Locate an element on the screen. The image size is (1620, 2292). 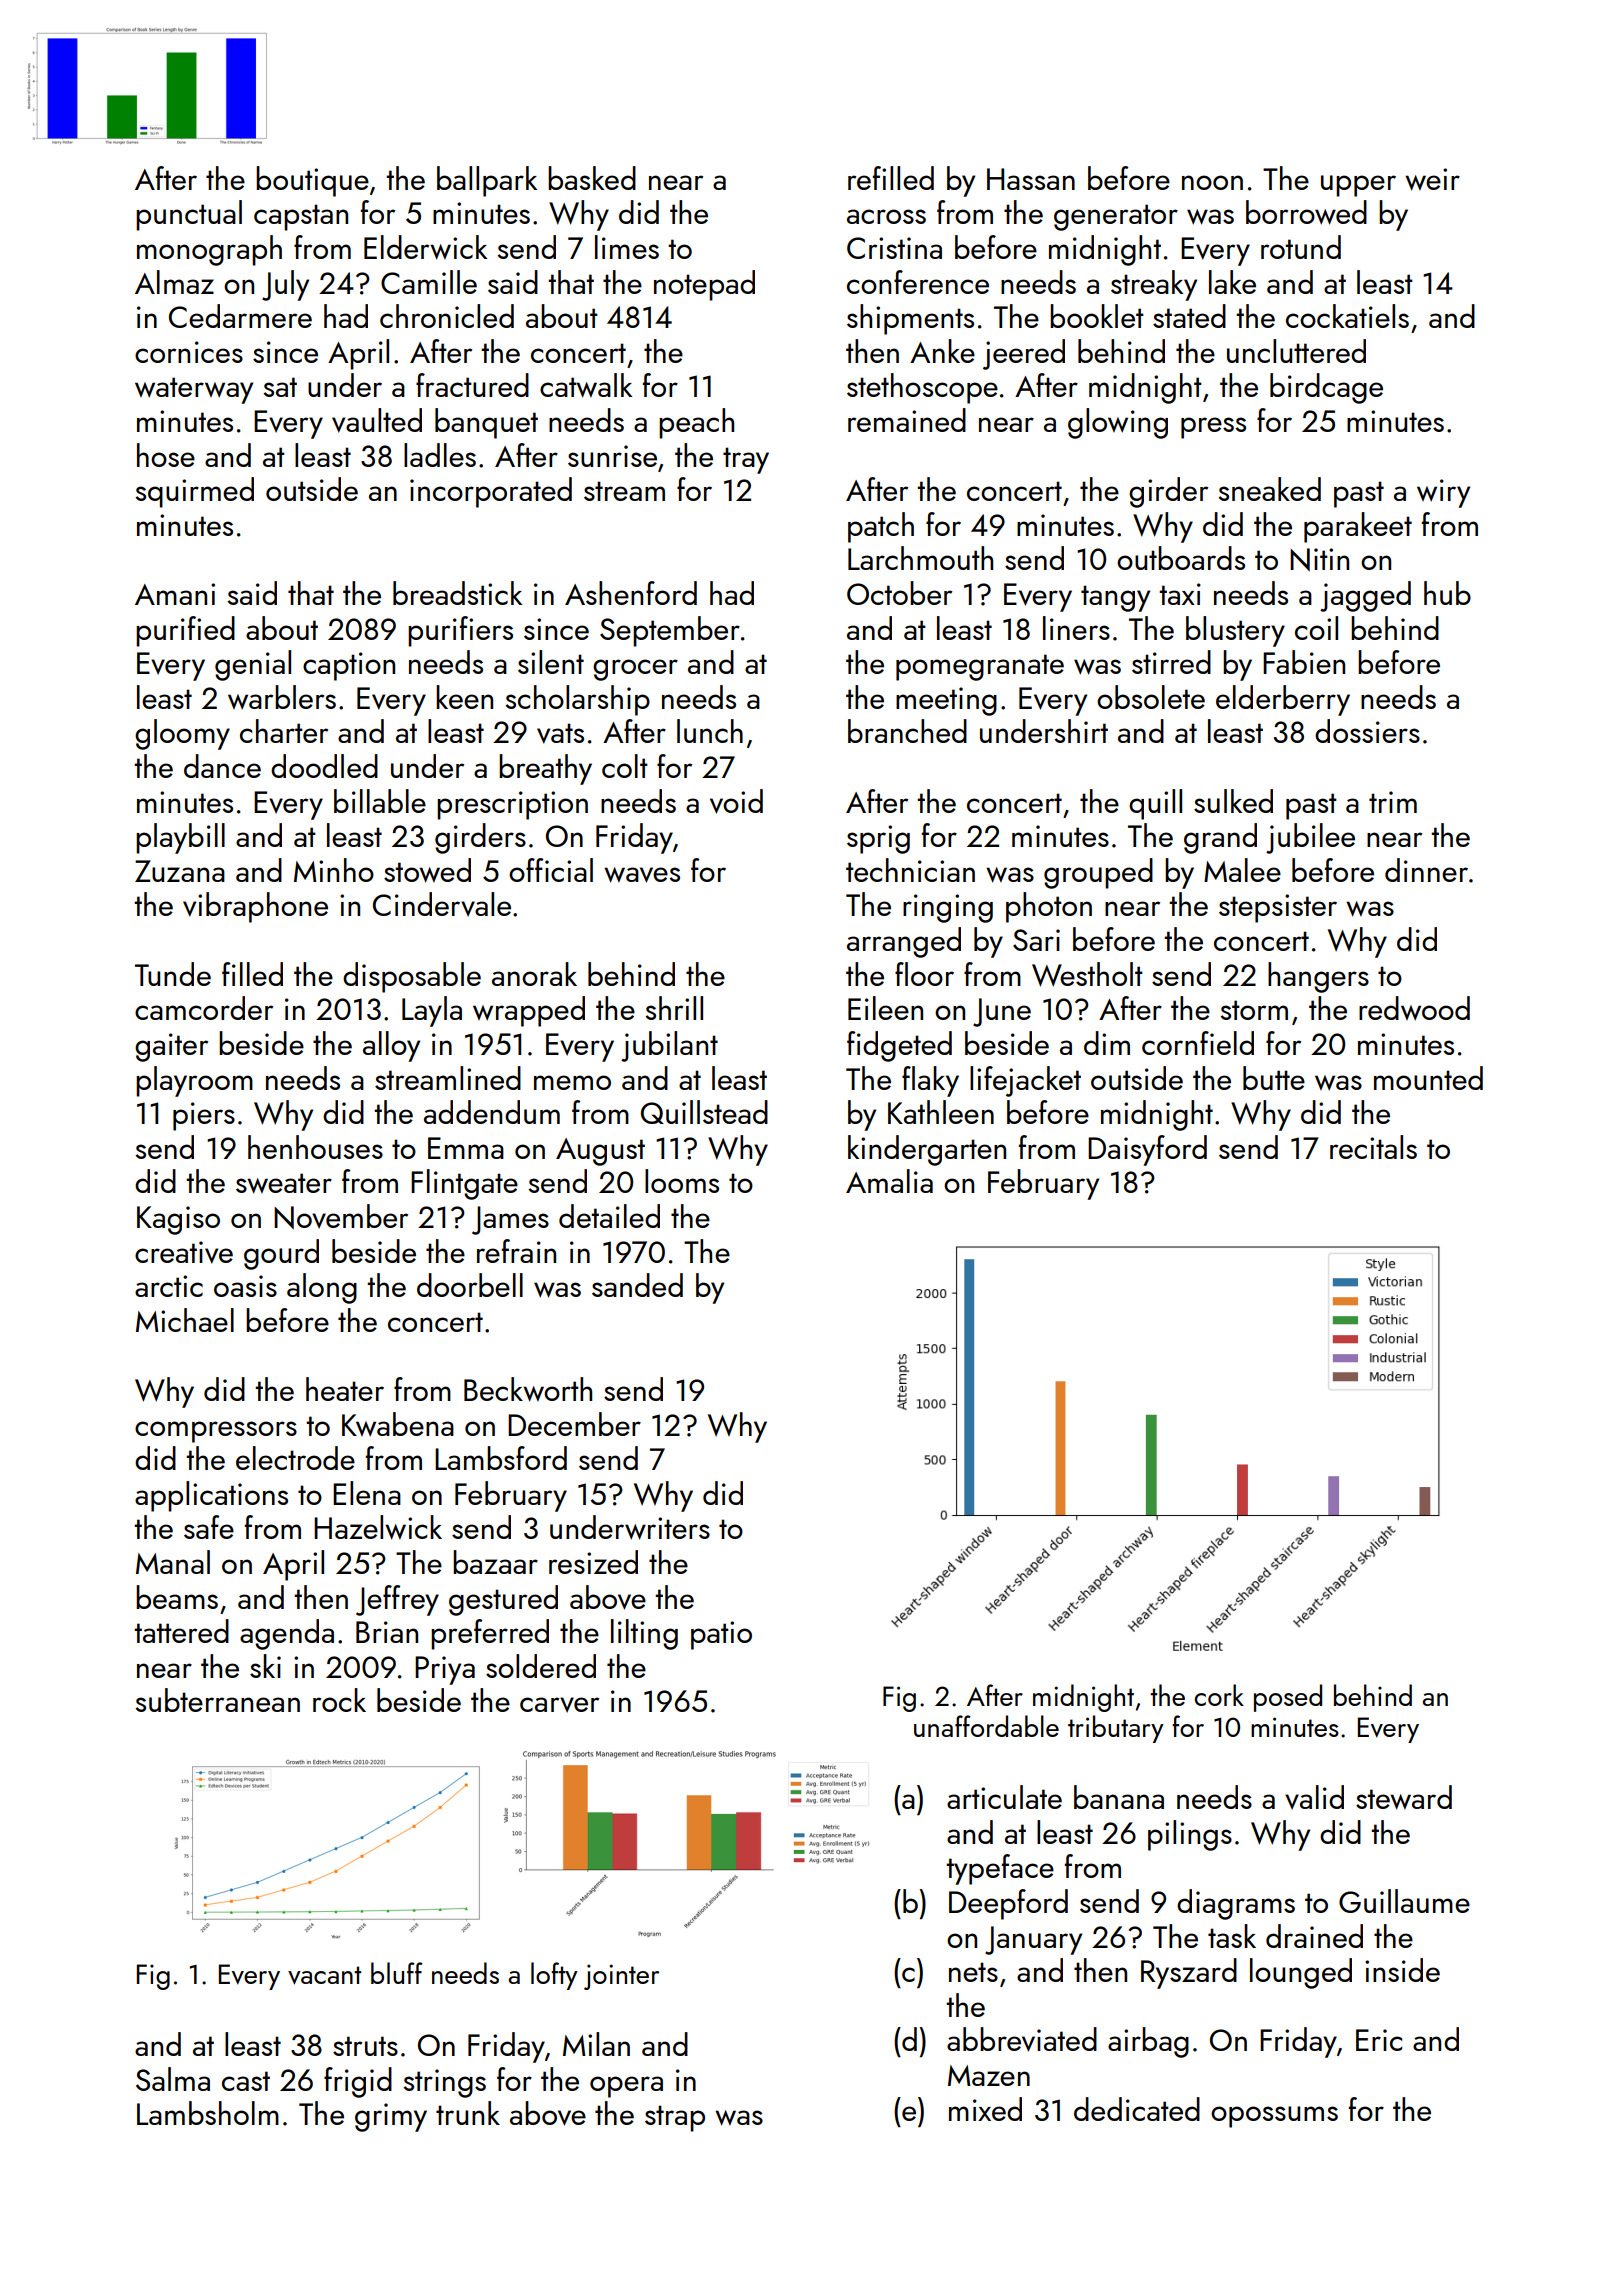
jointer is located at coordinates (621, 1977).
